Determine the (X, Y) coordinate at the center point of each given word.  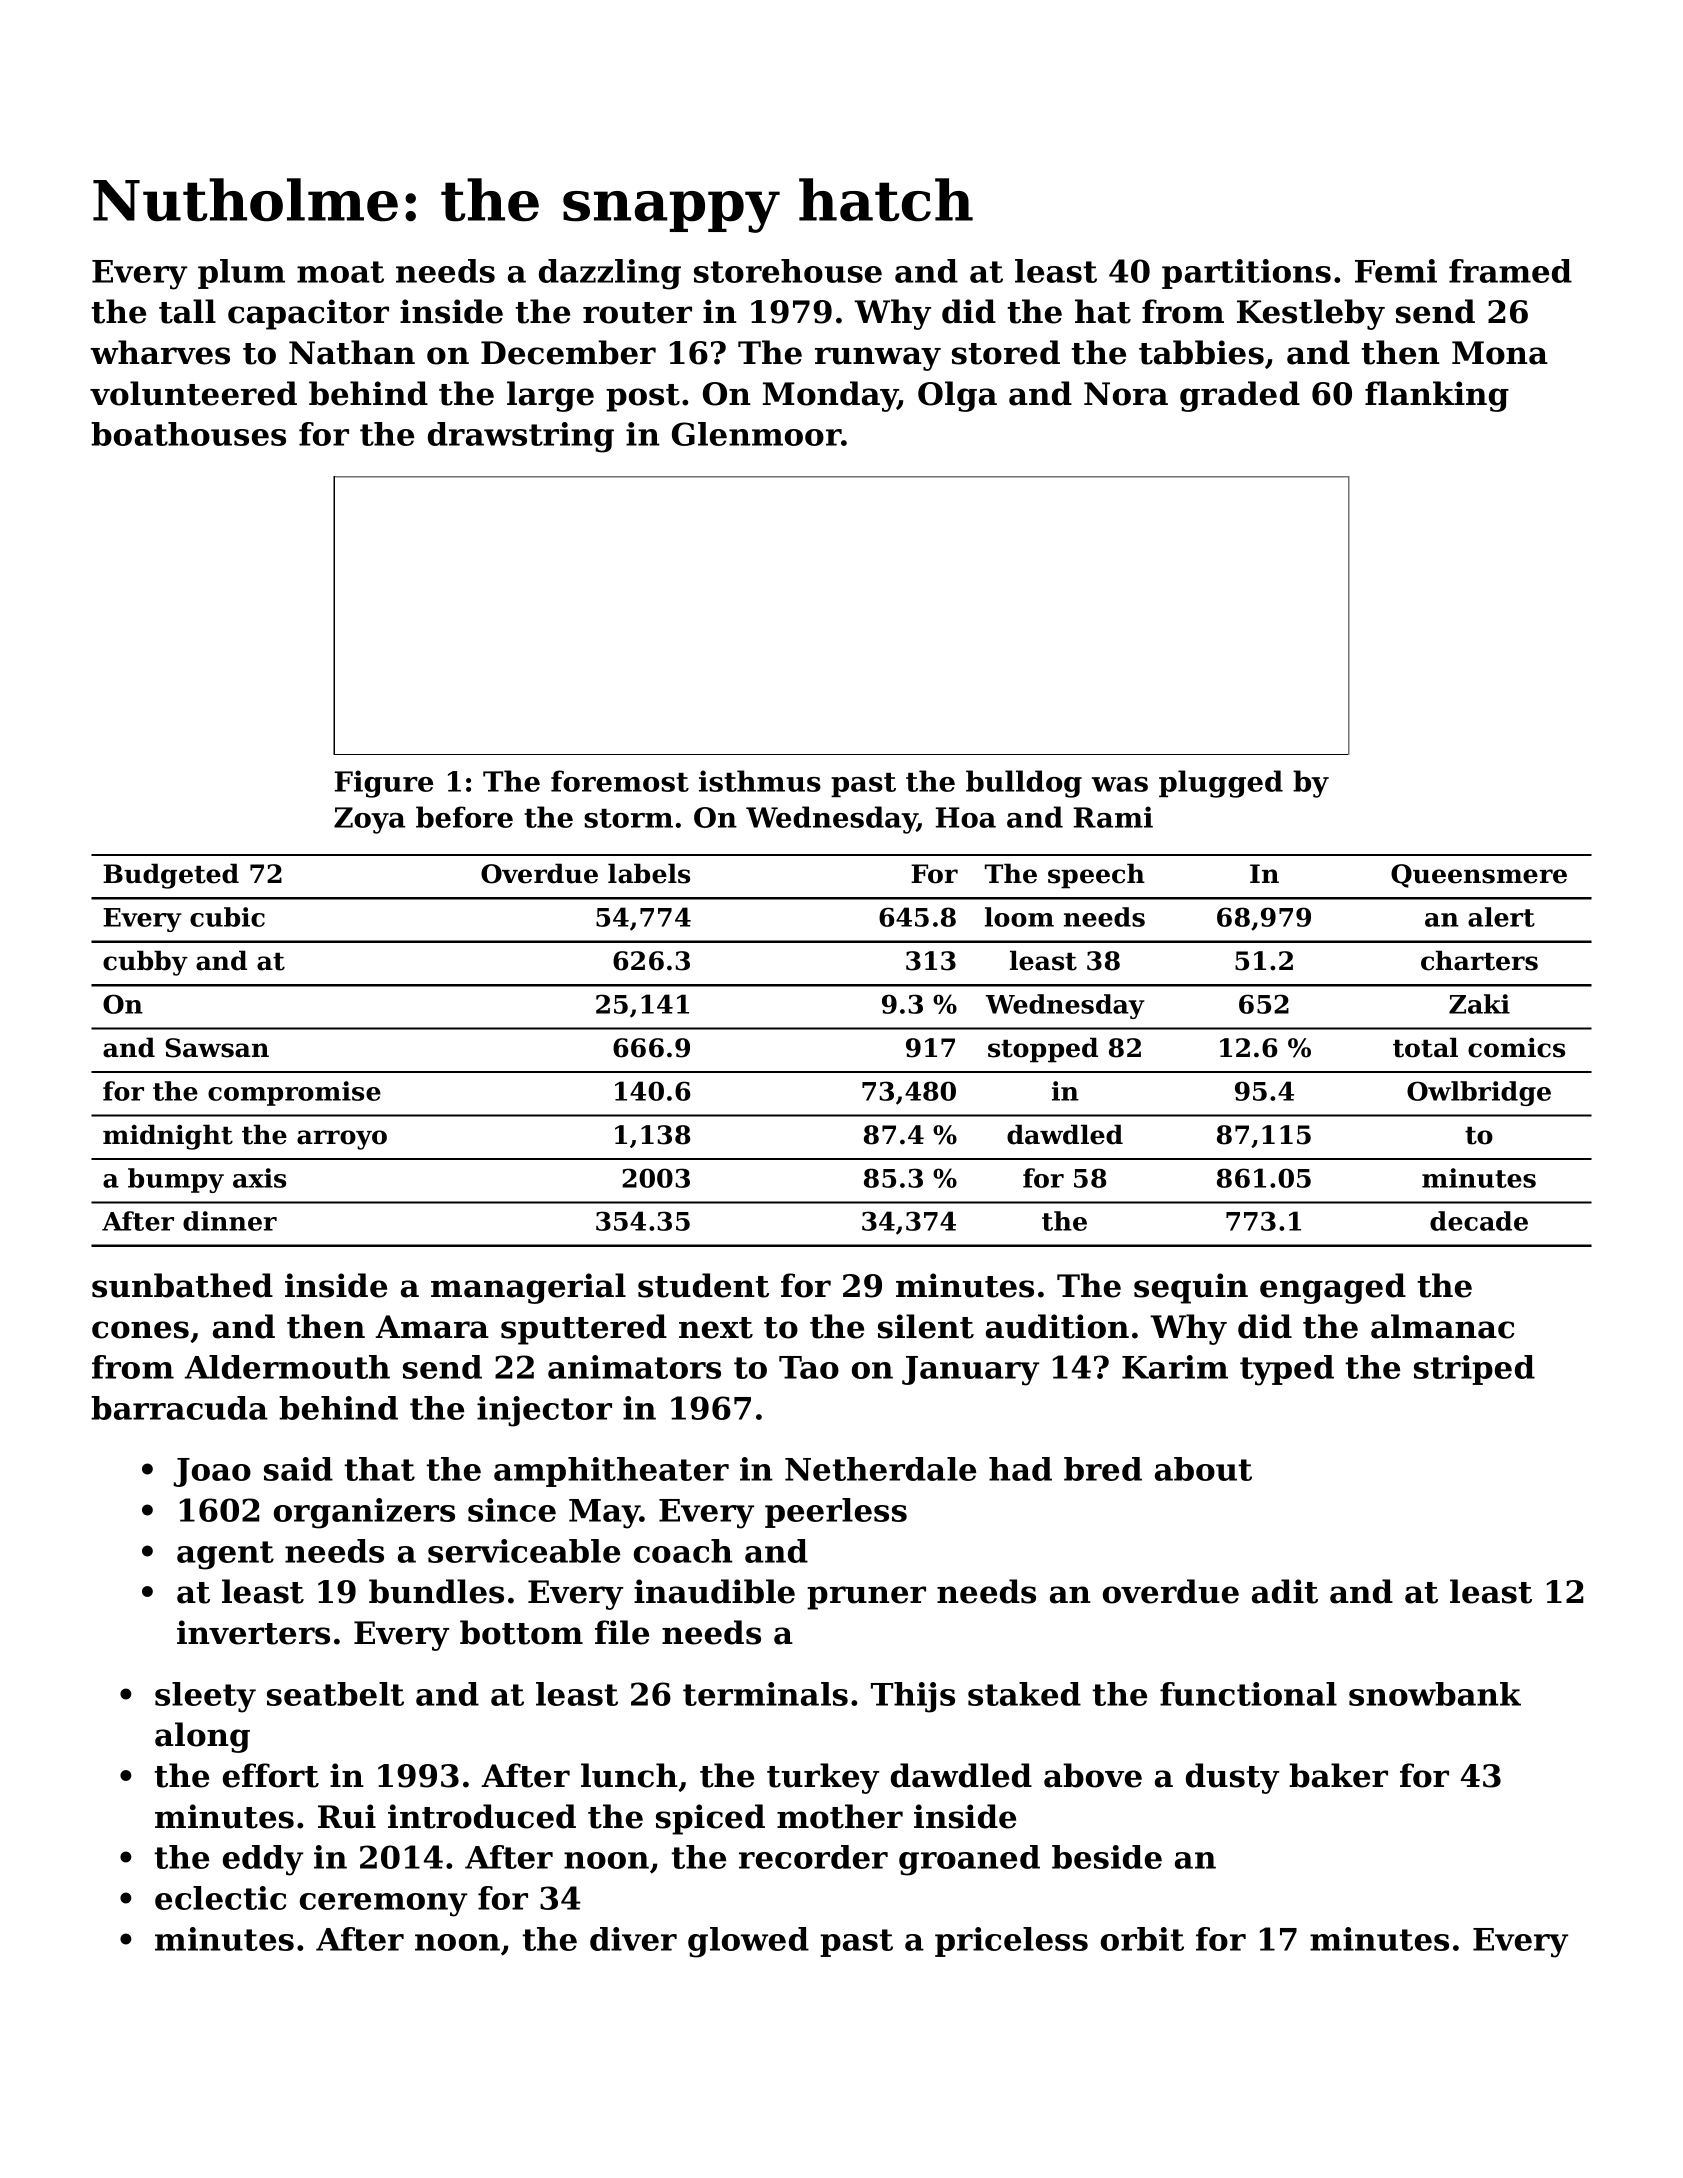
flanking (1437, 396)
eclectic (220, 1898)
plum (241, 274)
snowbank (1435, 1694)
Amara (432, 1327)
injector (544, 1411)
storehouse (788, 271)
